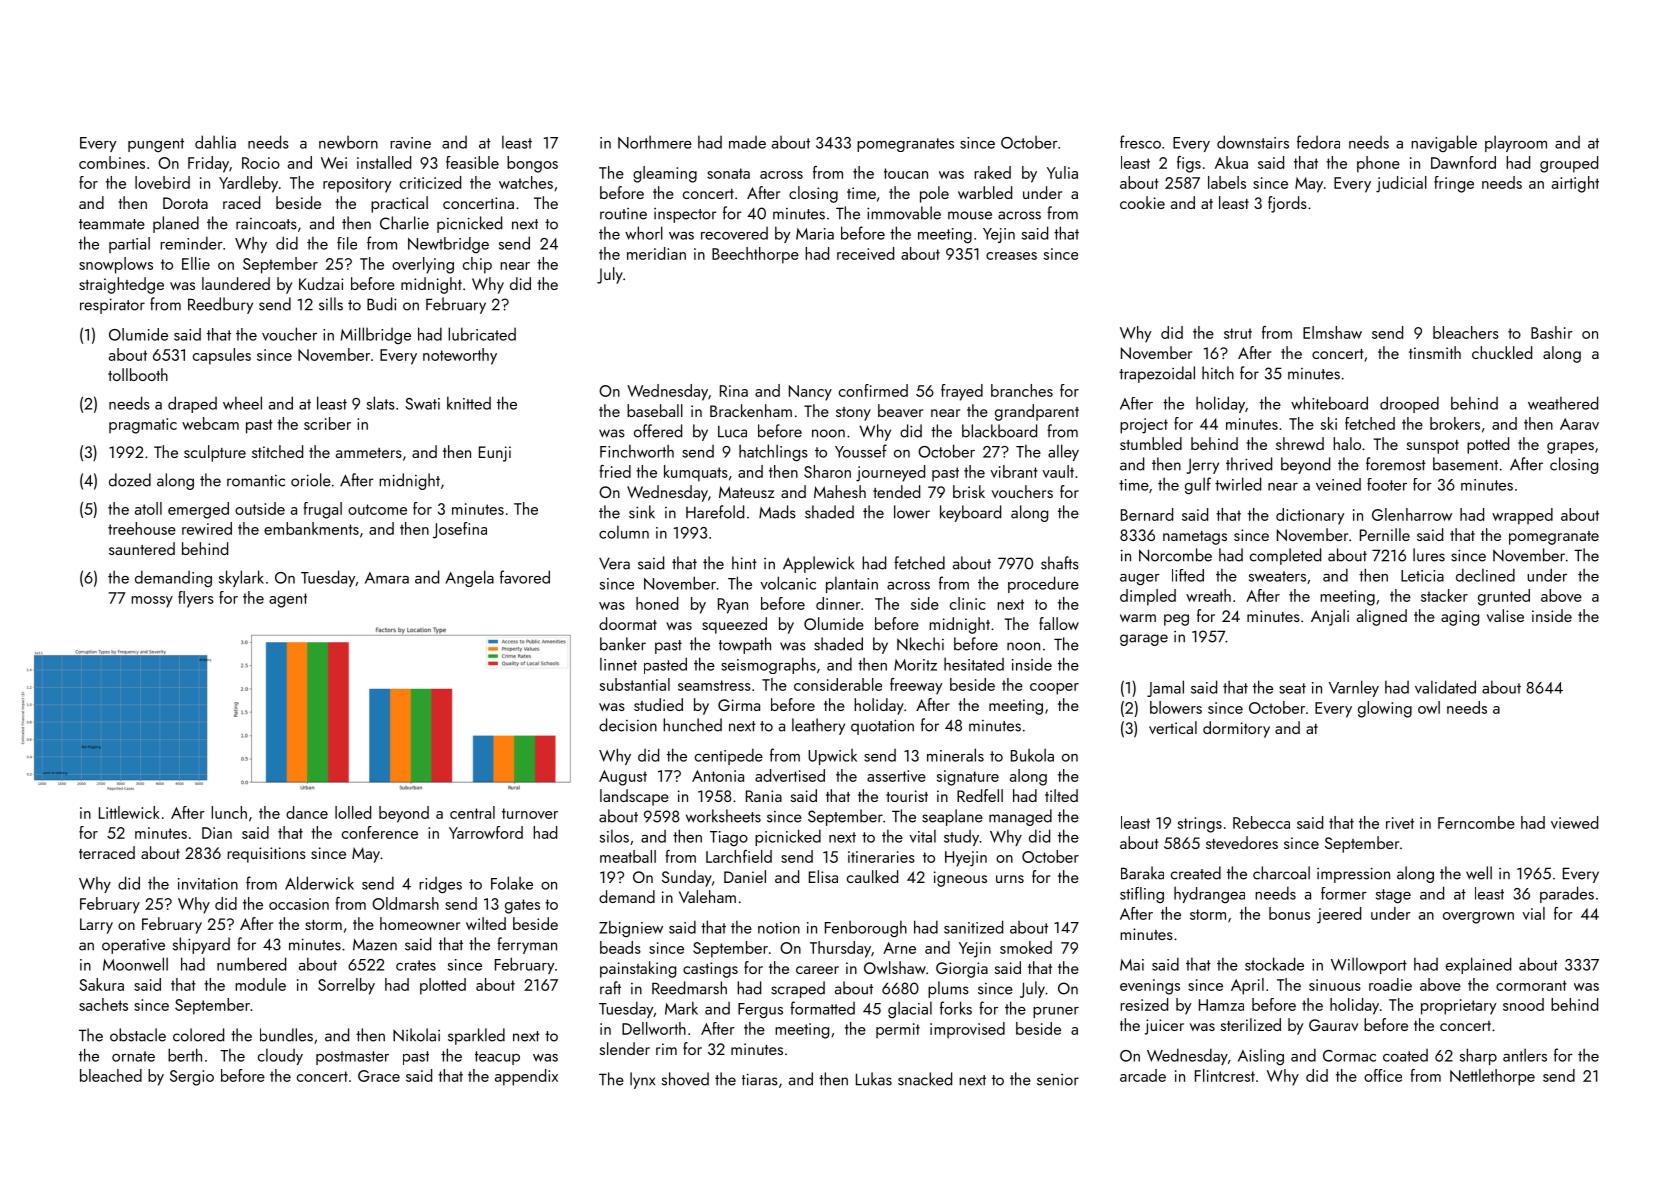  What do you see at coordinates (469, 403) in the document?
I see `knitted` at bounding box center [469, 403].
